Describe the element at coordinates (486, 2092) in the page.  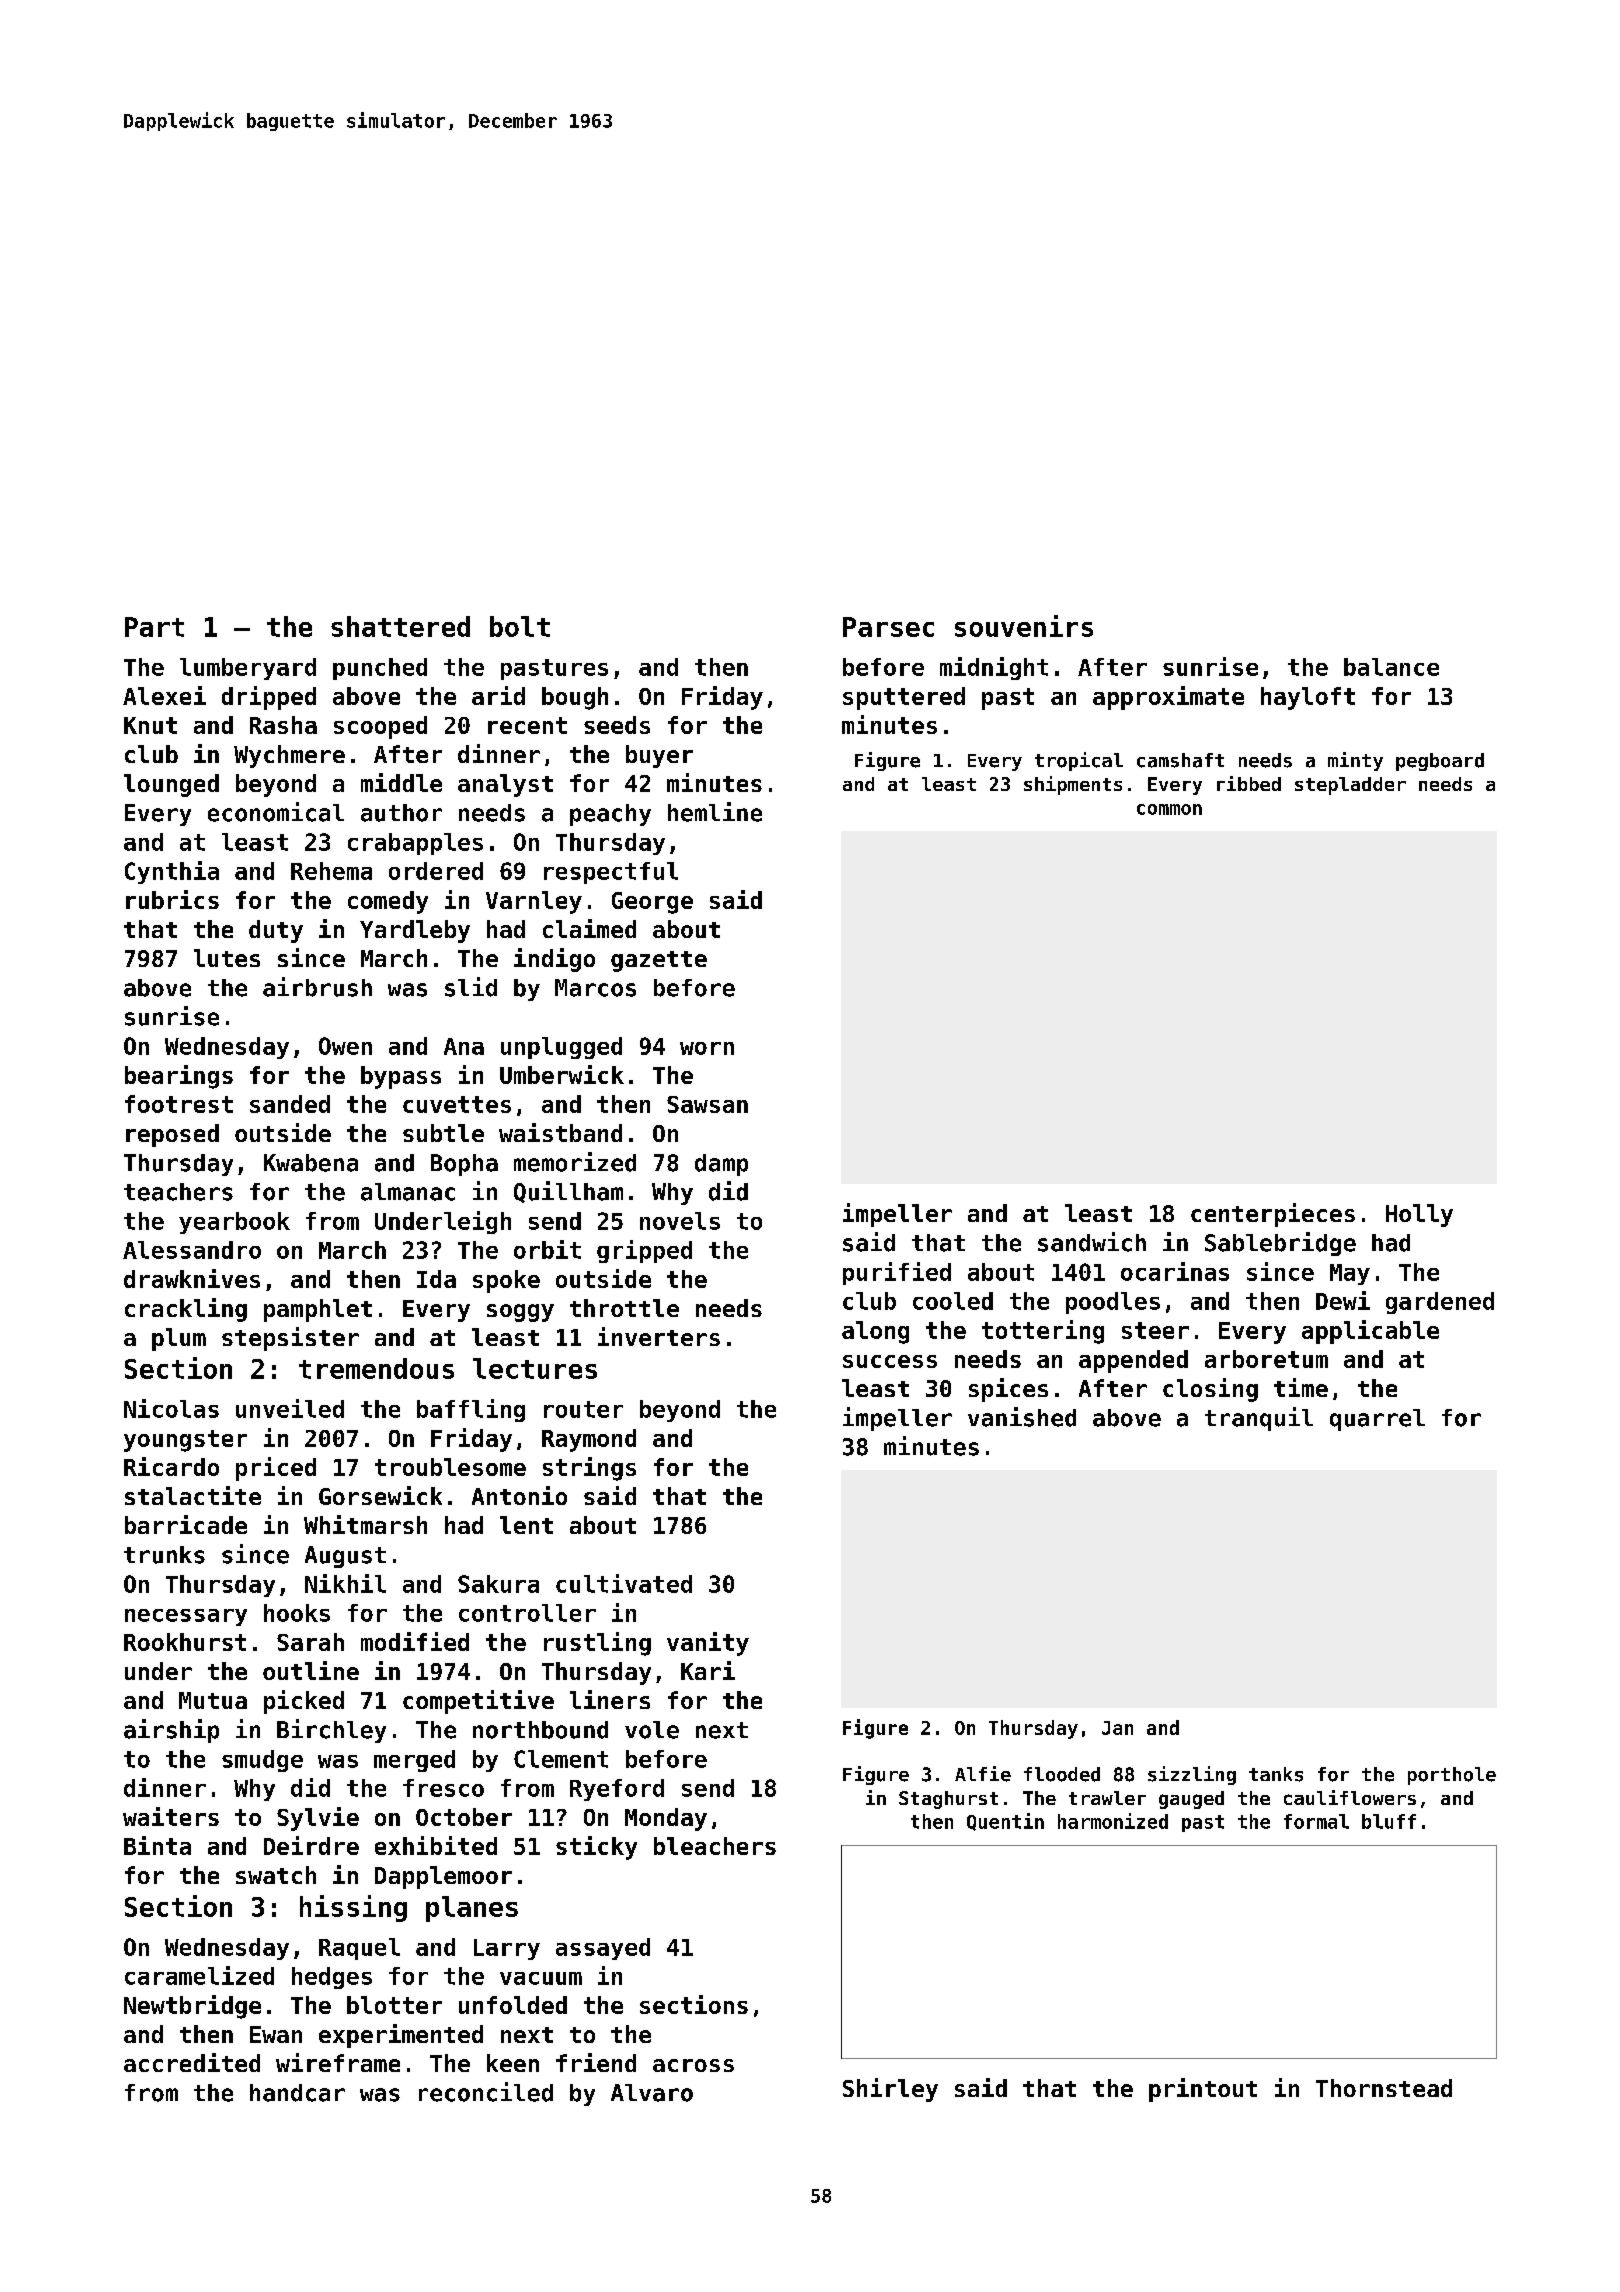
I see `reconciled` at that location.
